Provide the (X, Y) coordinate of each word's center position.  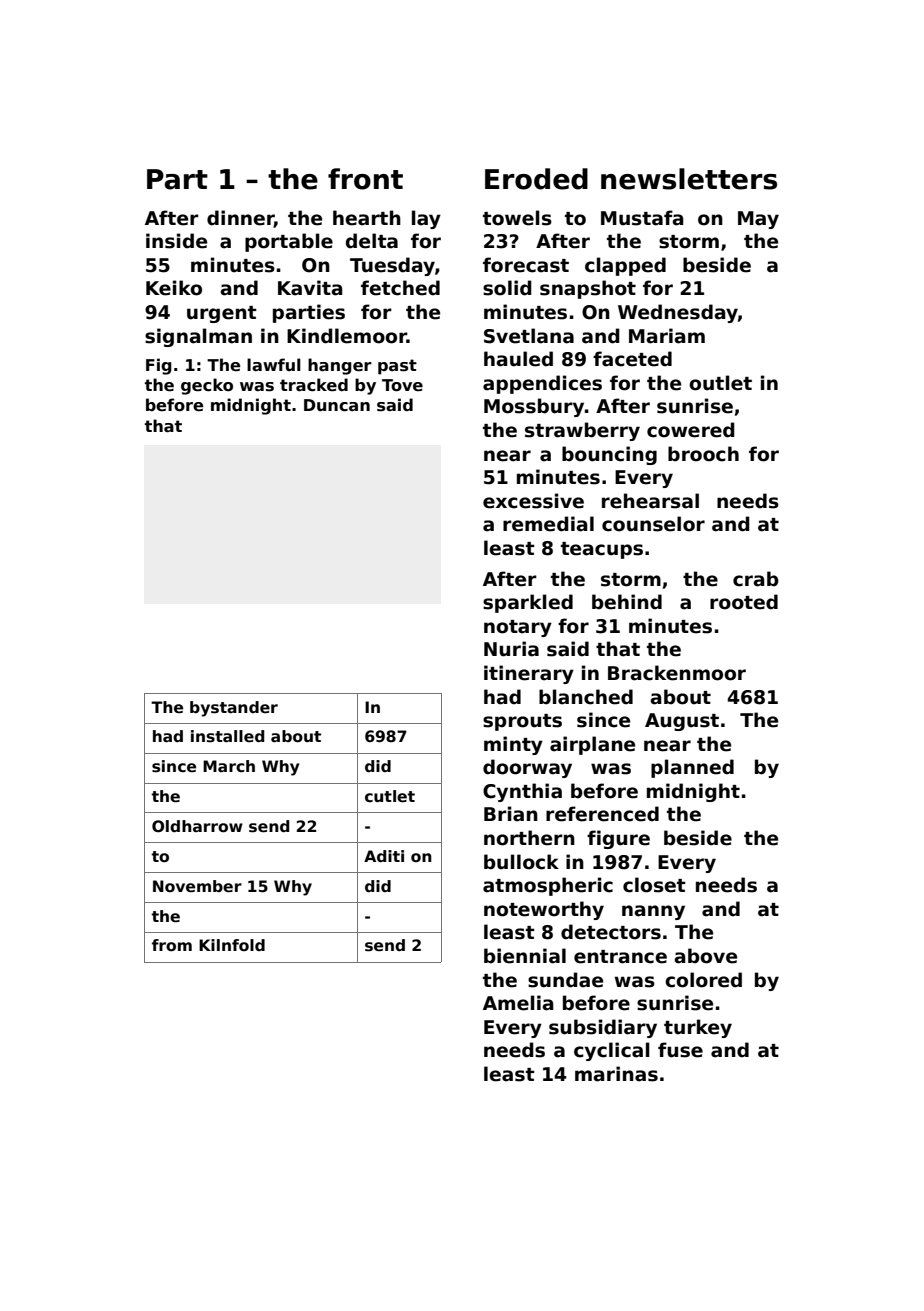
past (397, 367)
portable (289, 242)
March (229, 766)
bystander (234, 709)
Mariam (667, 336)
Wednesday (678, 313)
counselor (653, 524)
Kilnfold (232, 945)
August (682, 722)
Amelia (518, 1003)
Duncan (337, 405)
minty (513, 745)
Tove (402, 385)
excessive (533, 501)
